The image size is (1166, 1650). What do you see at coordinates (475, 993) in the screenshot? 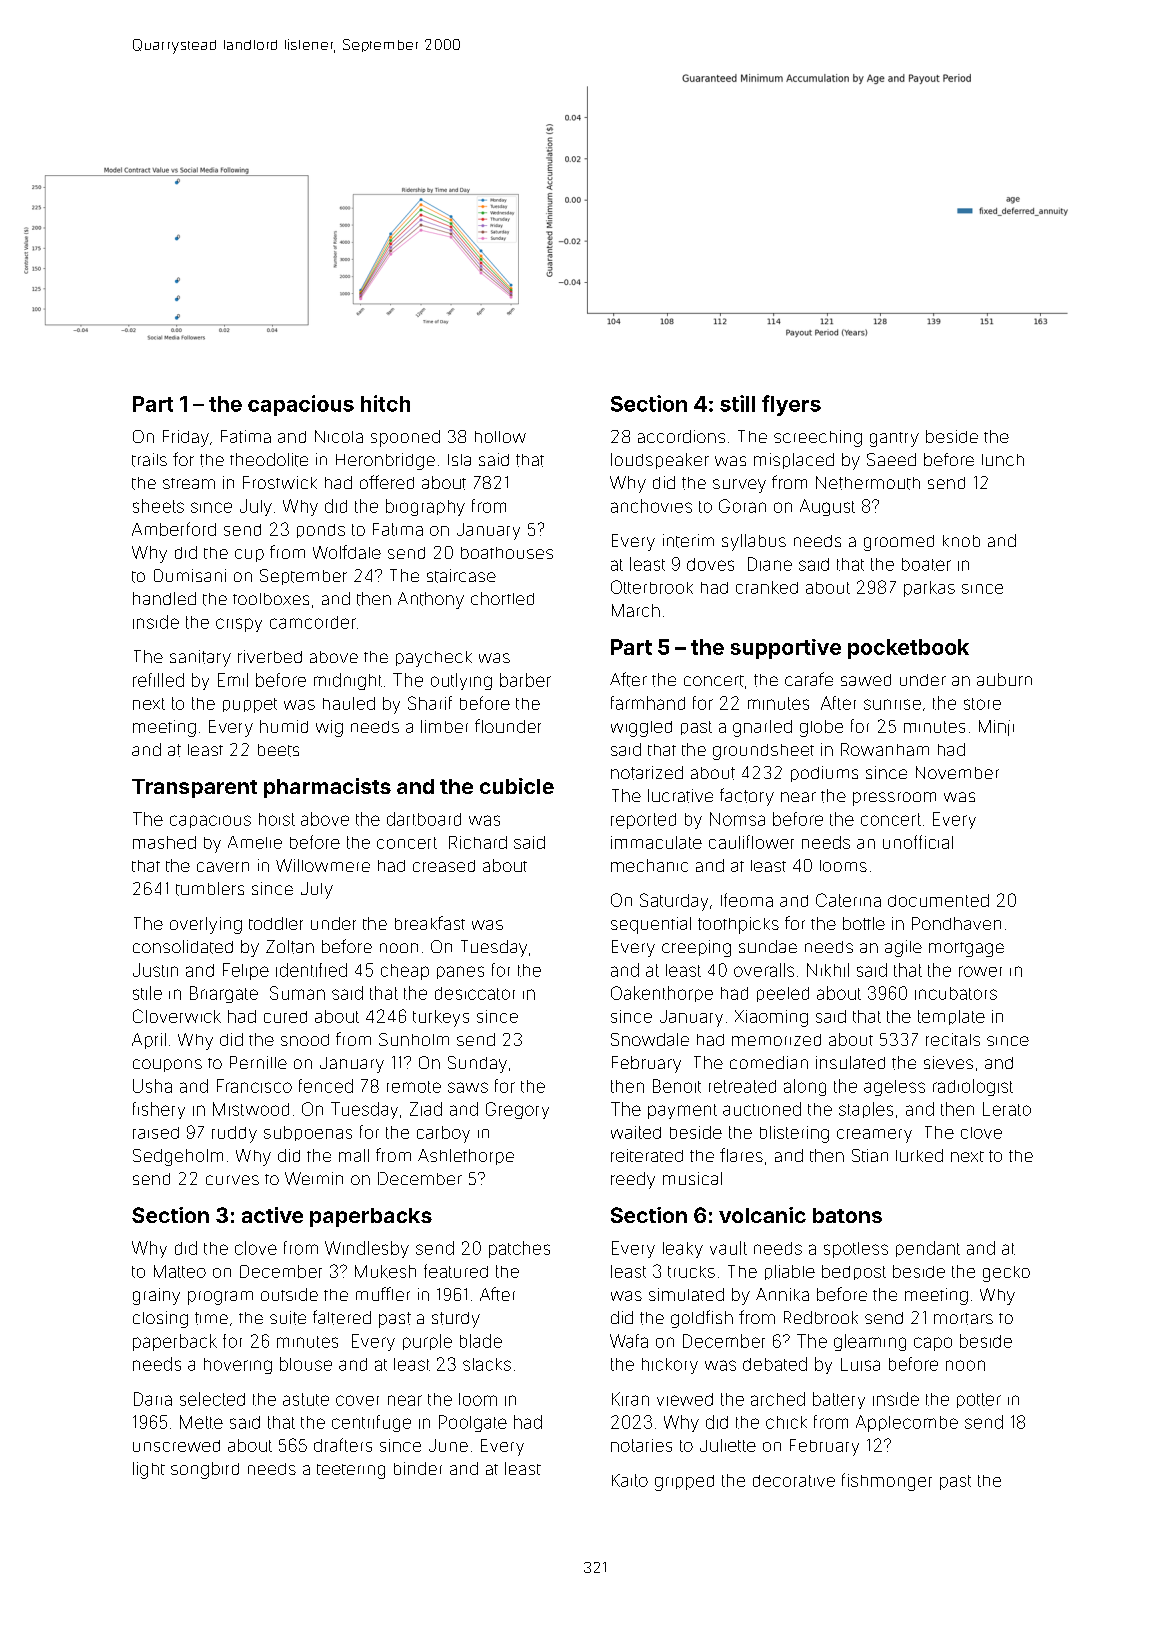
I see `desiccator` at bounding box center [475, 993].
